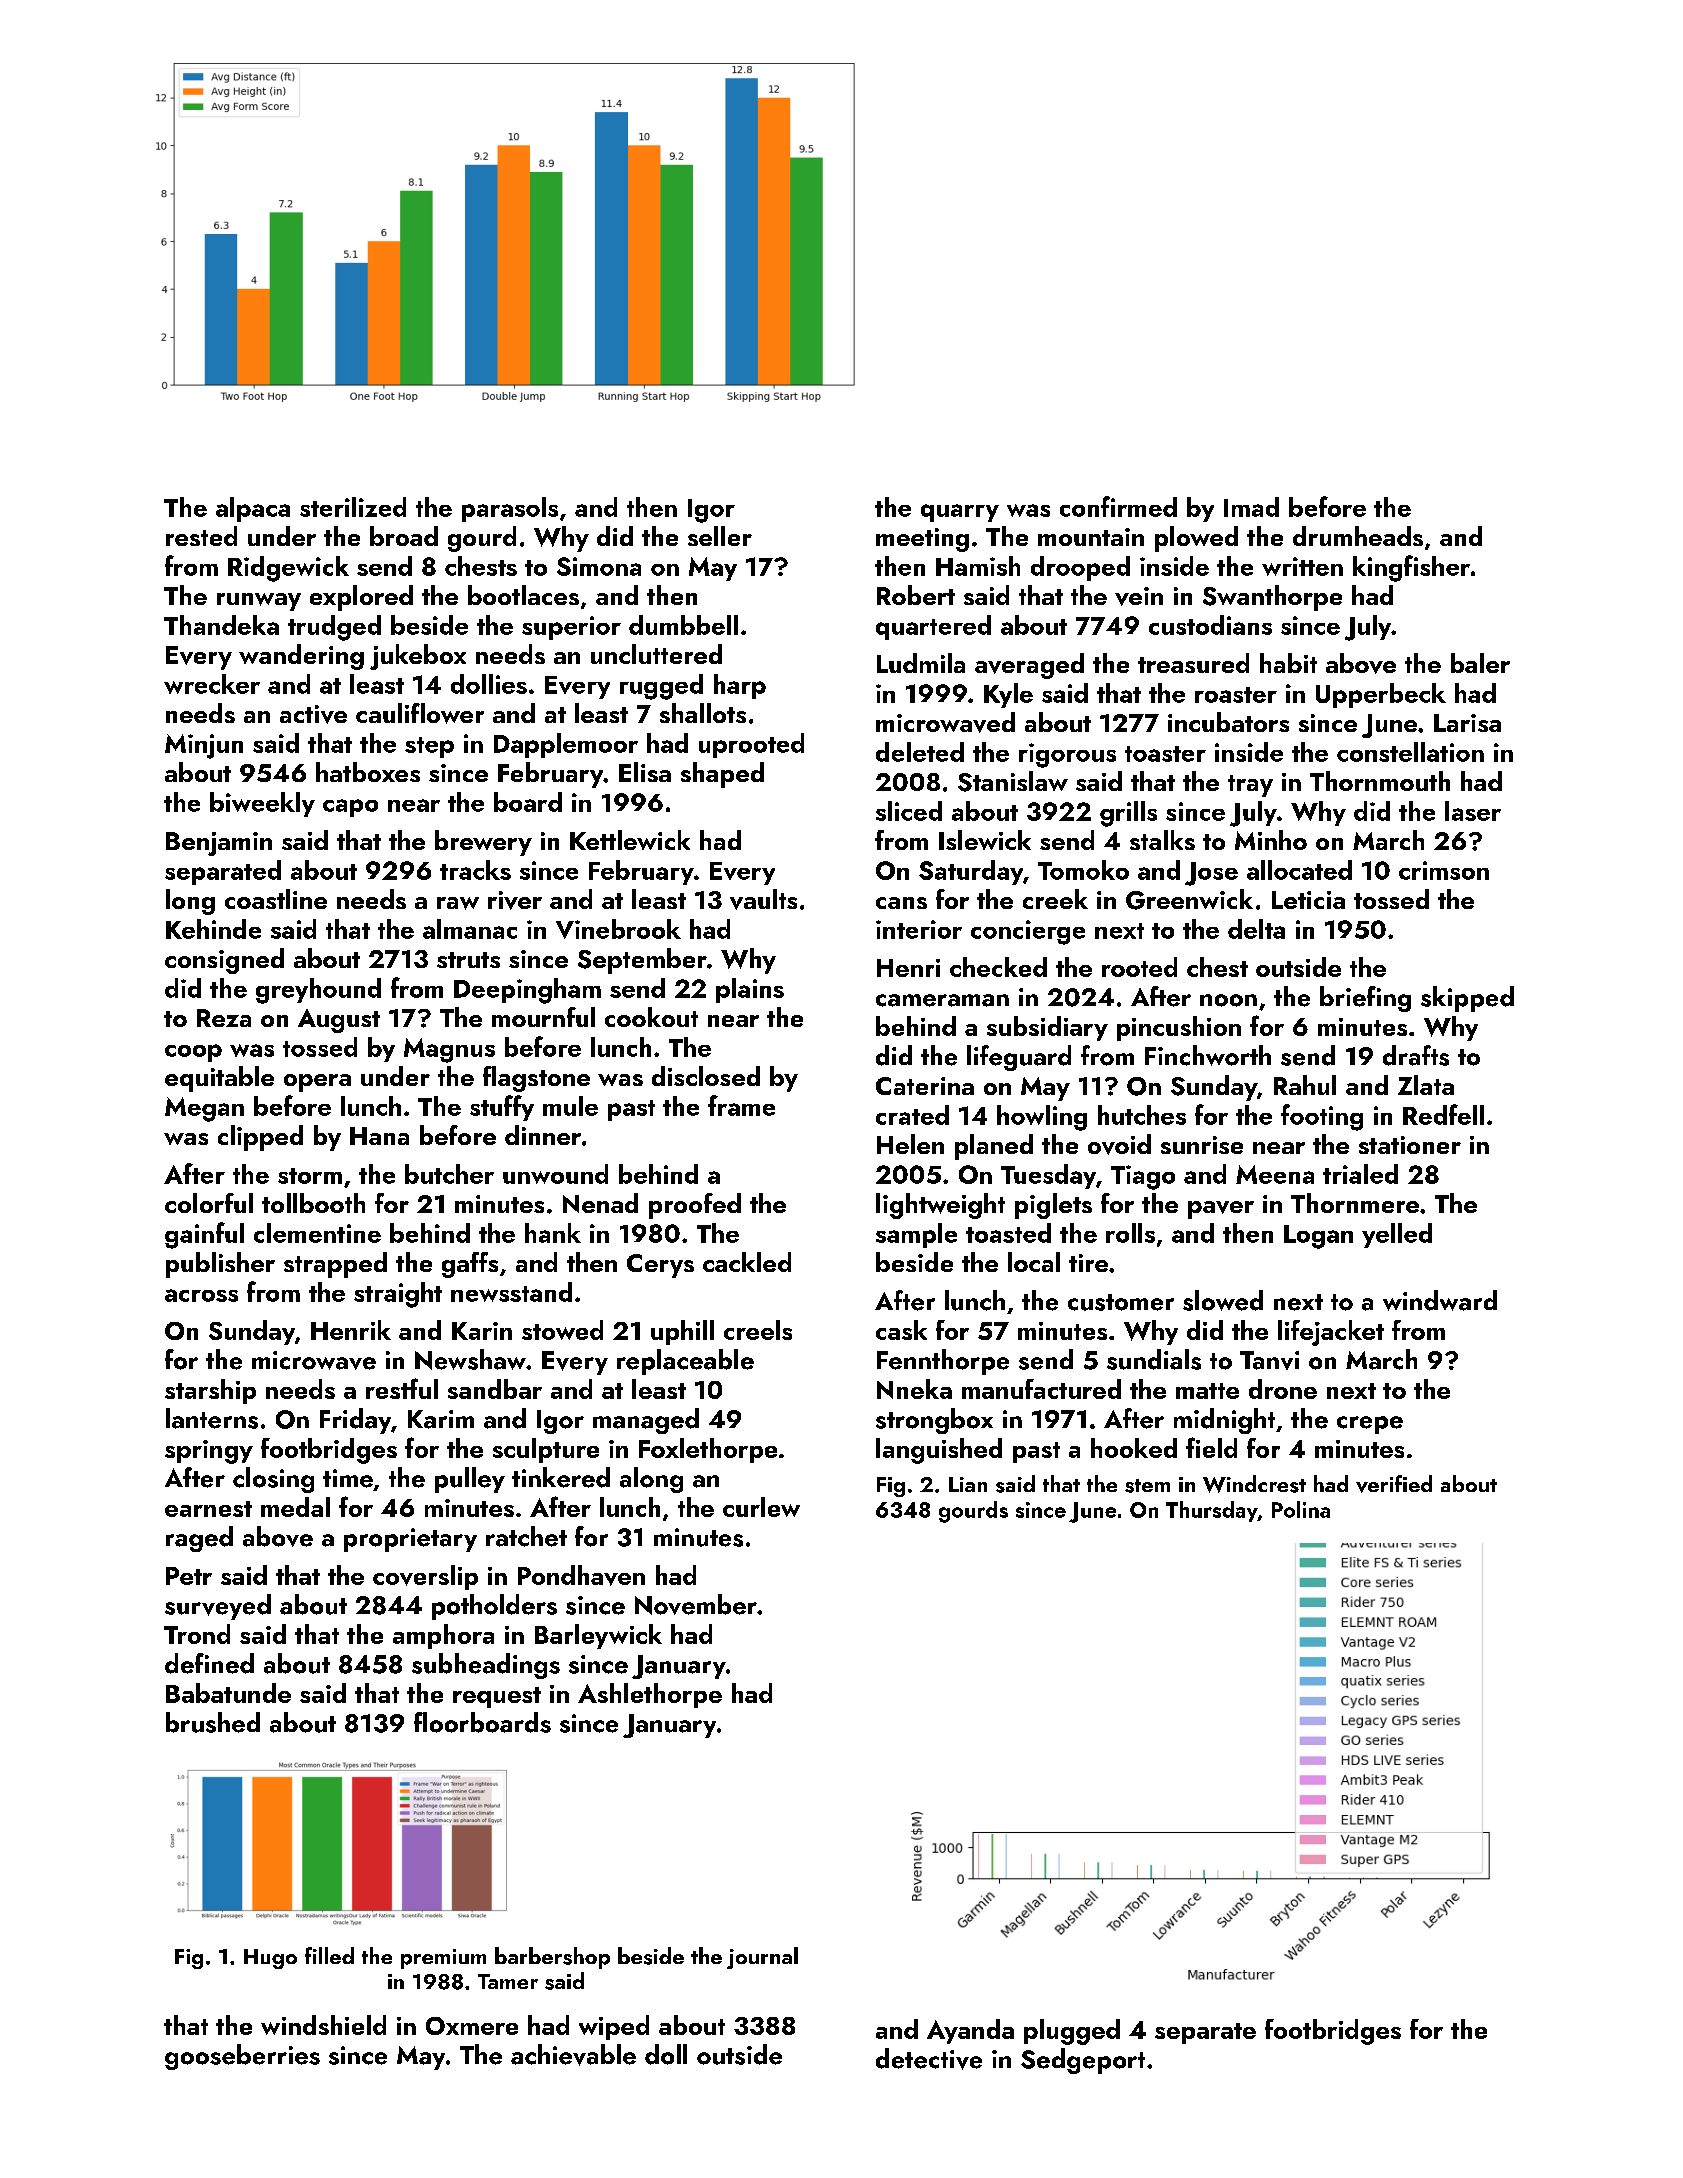 The image size is (1683, 2178). I want to click on Swanthorpe, so click(1272, 598).
